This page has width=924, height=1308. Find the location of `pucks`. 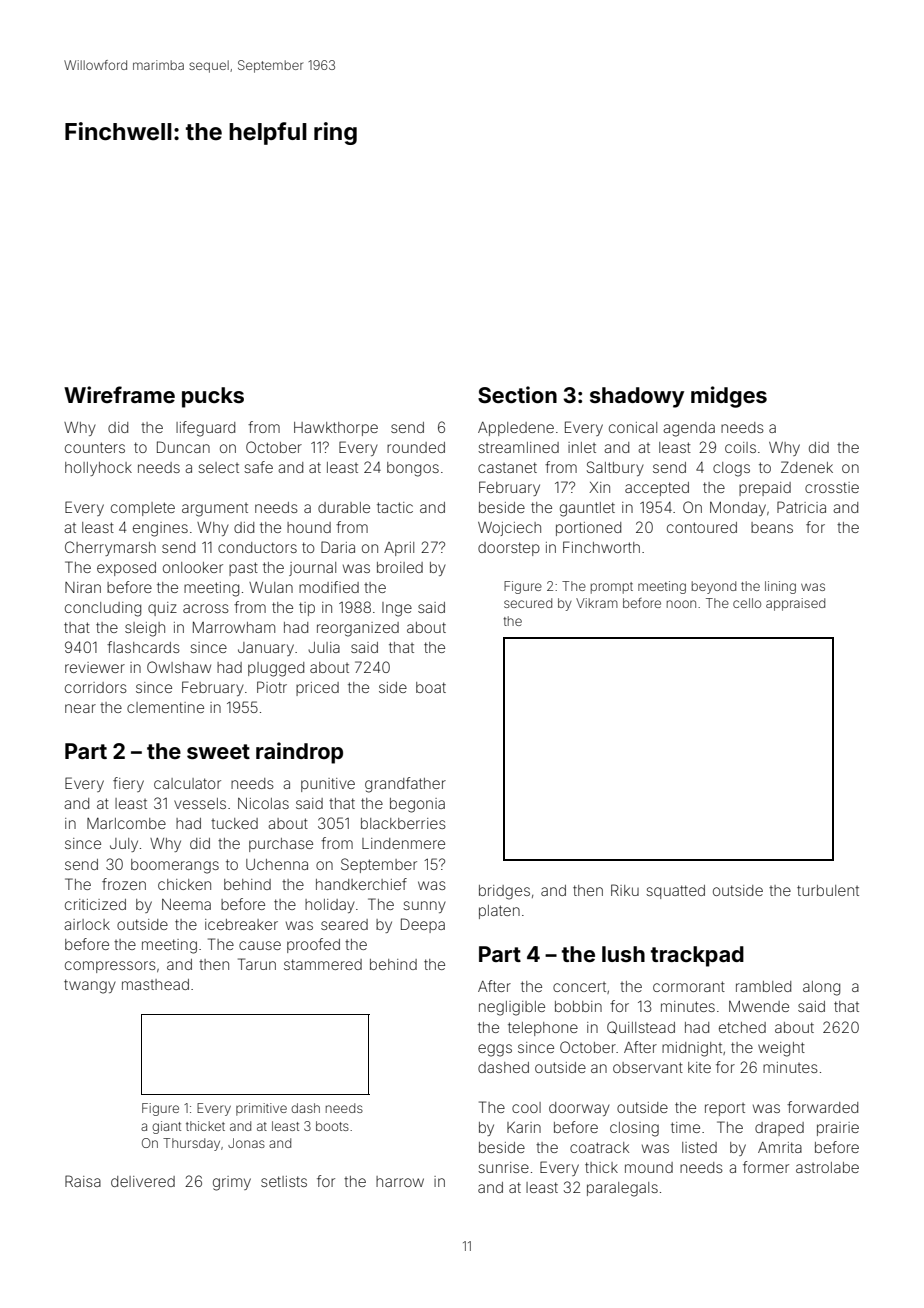

pucks is located at coordinates (213, 397).
